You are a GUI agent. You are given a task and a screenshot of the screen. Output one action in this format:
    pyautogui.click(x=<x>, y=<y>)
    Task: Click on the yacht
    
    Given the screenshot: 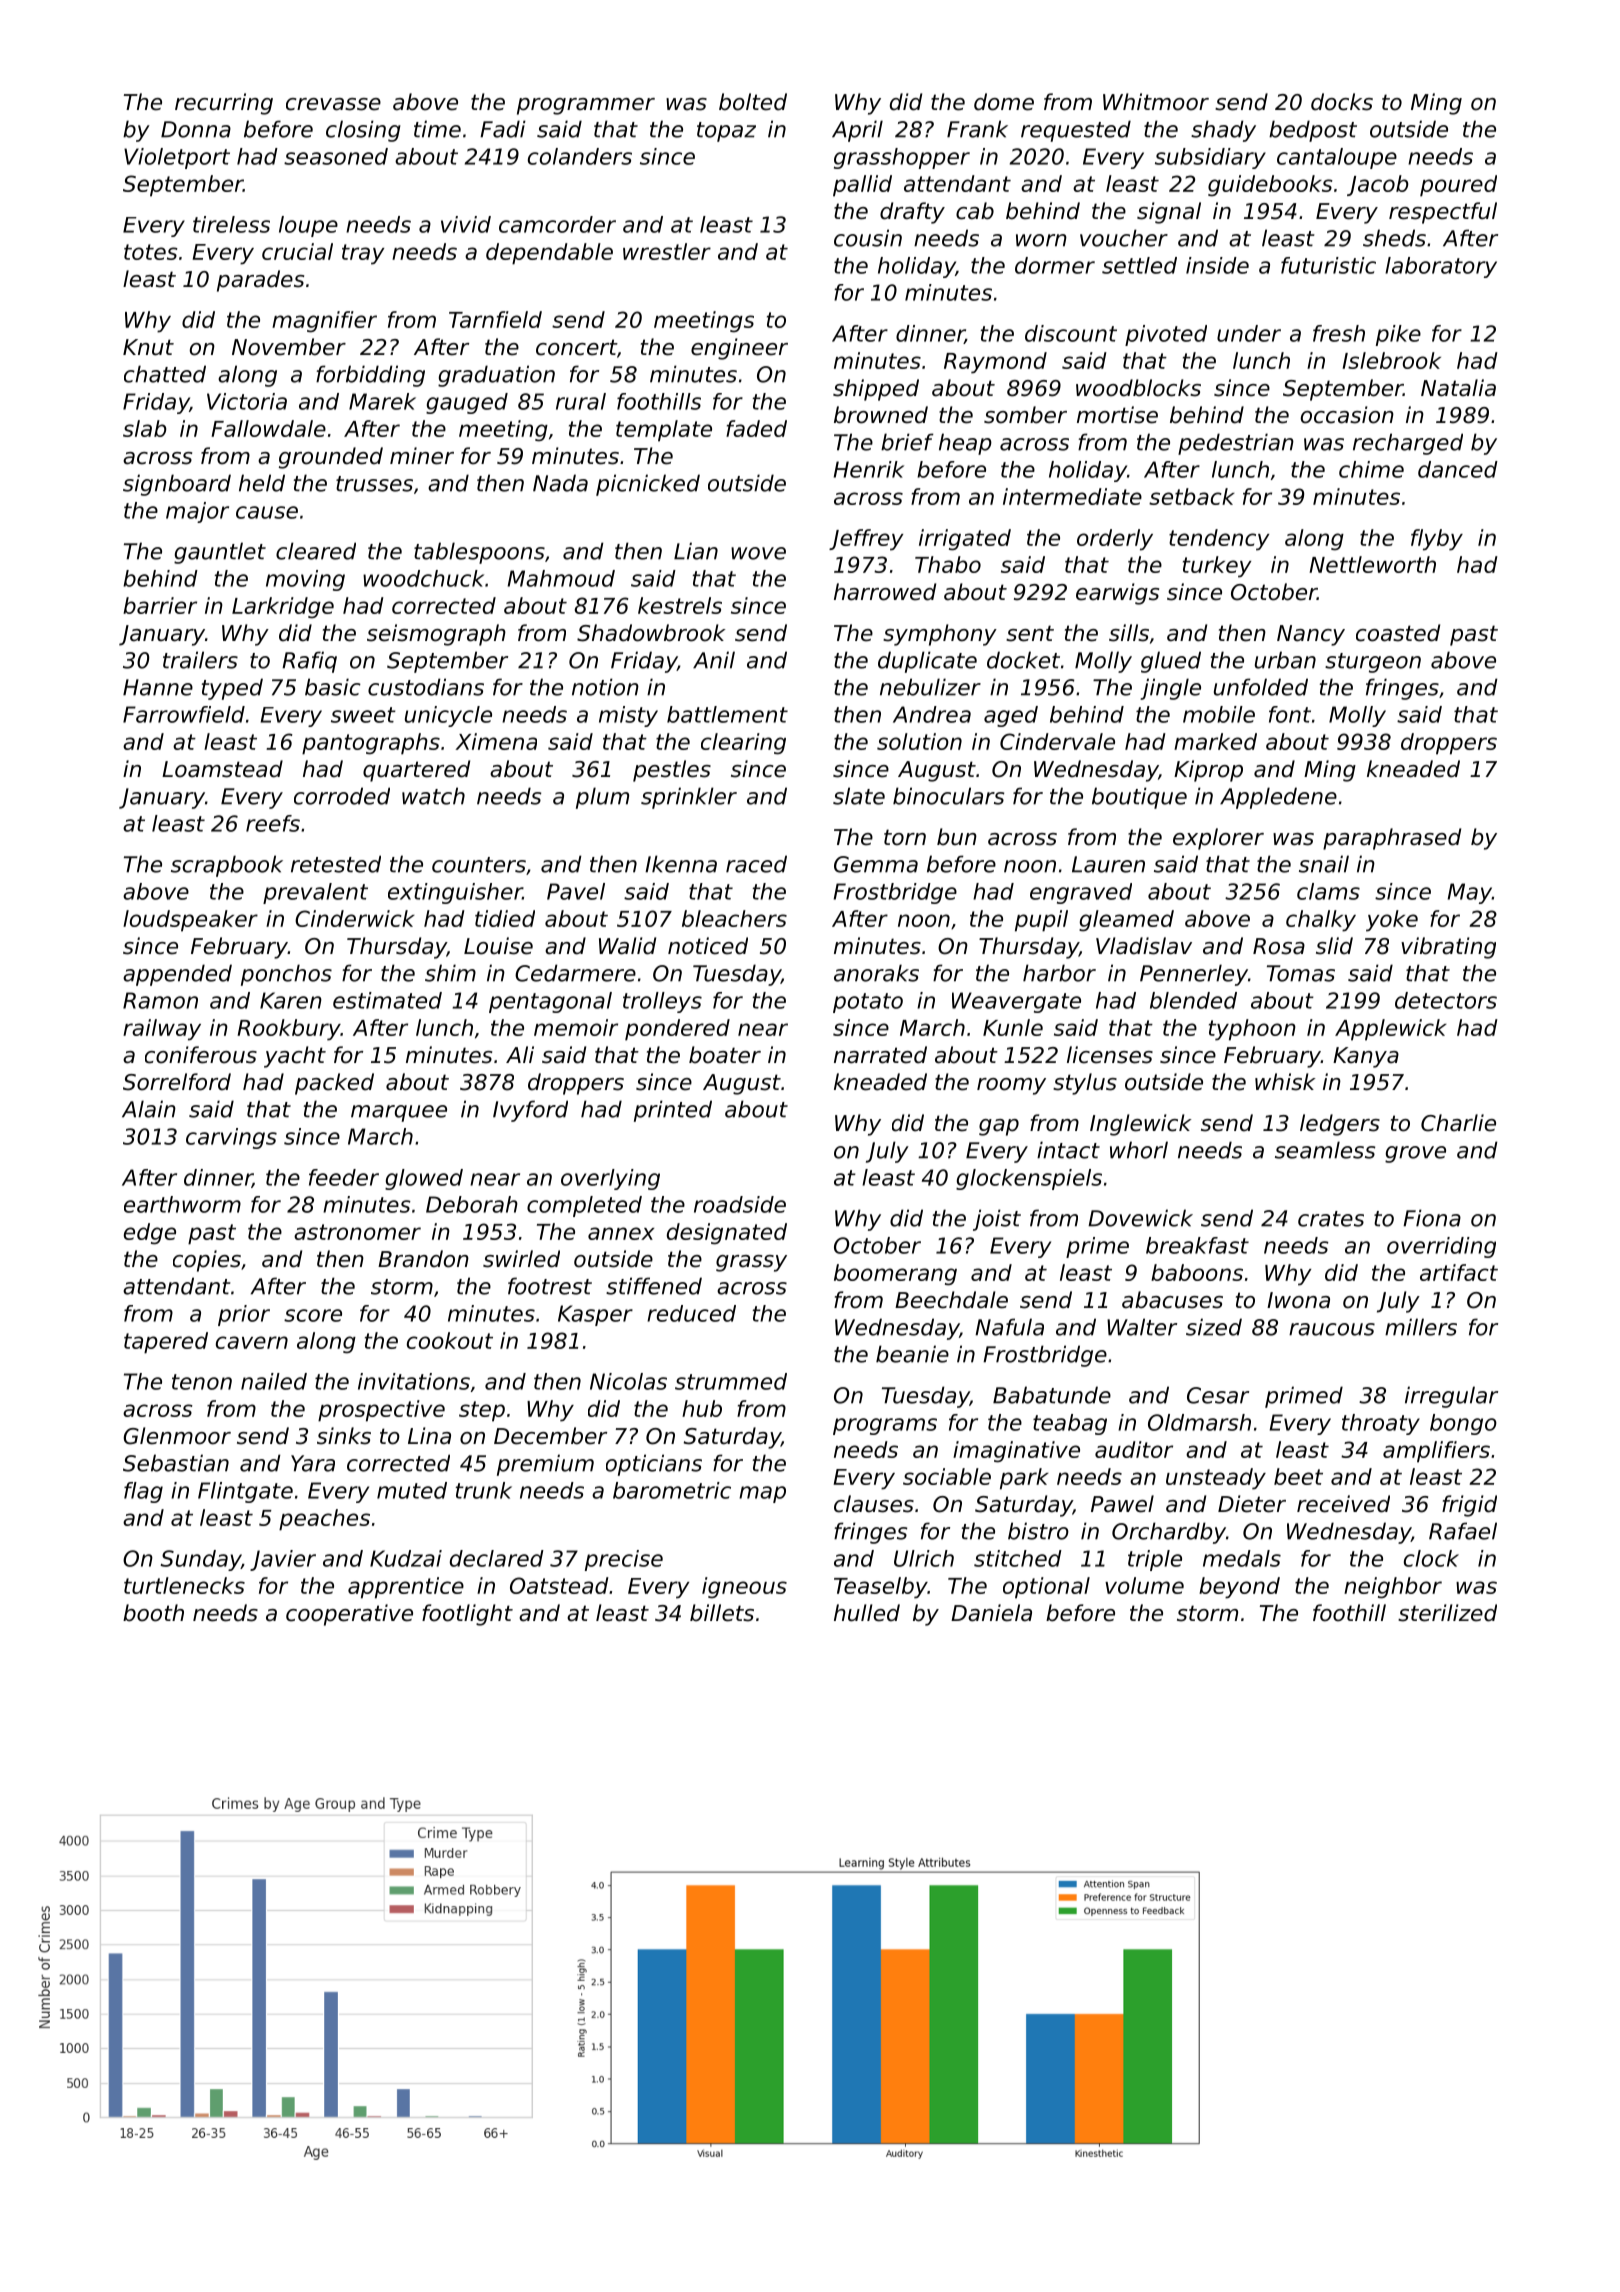 What is the action you would take?
    pyautogui.click(x=295, y=1057)
